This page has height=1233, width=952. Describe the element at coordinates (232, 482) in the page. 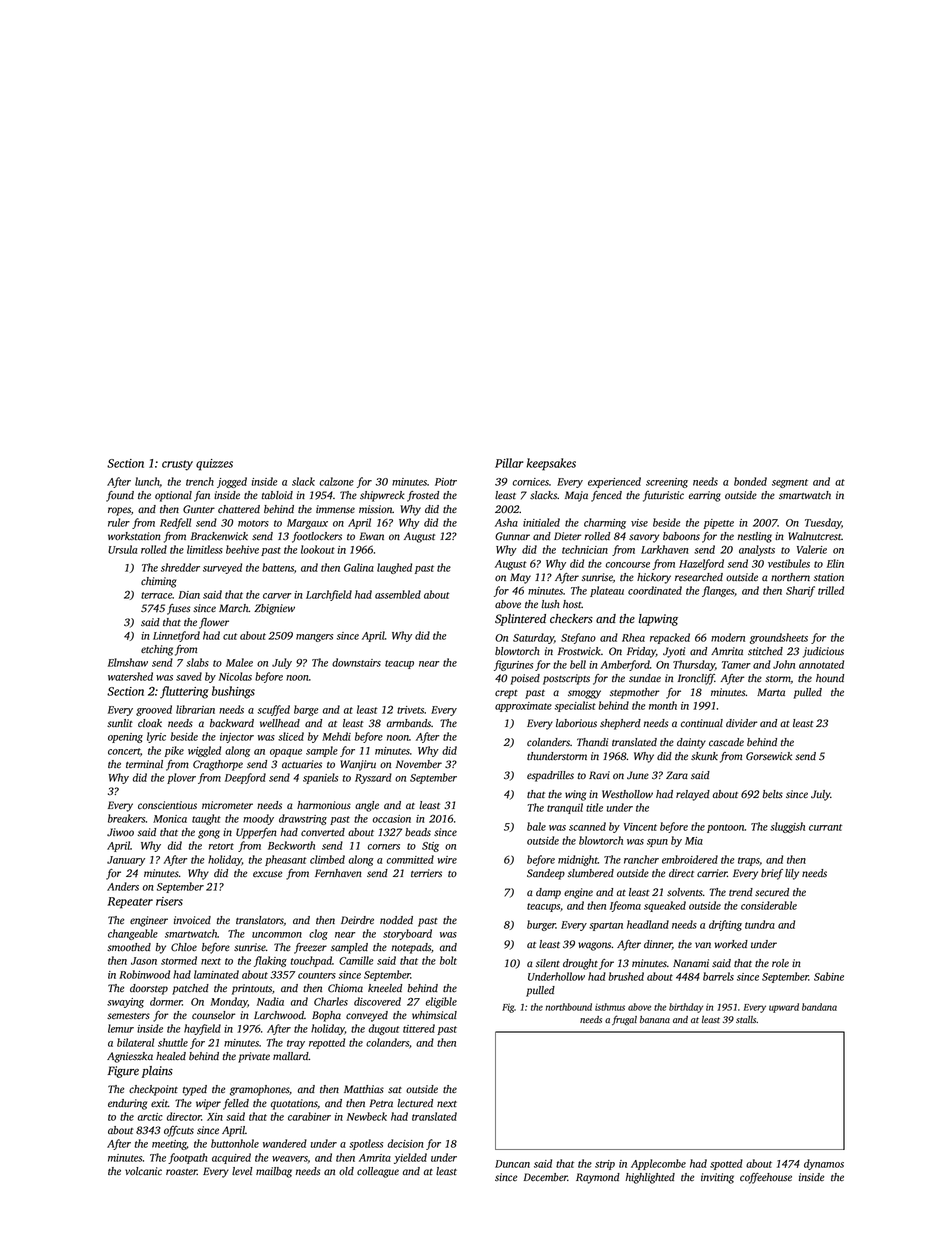

I see `jogged` at that location.
